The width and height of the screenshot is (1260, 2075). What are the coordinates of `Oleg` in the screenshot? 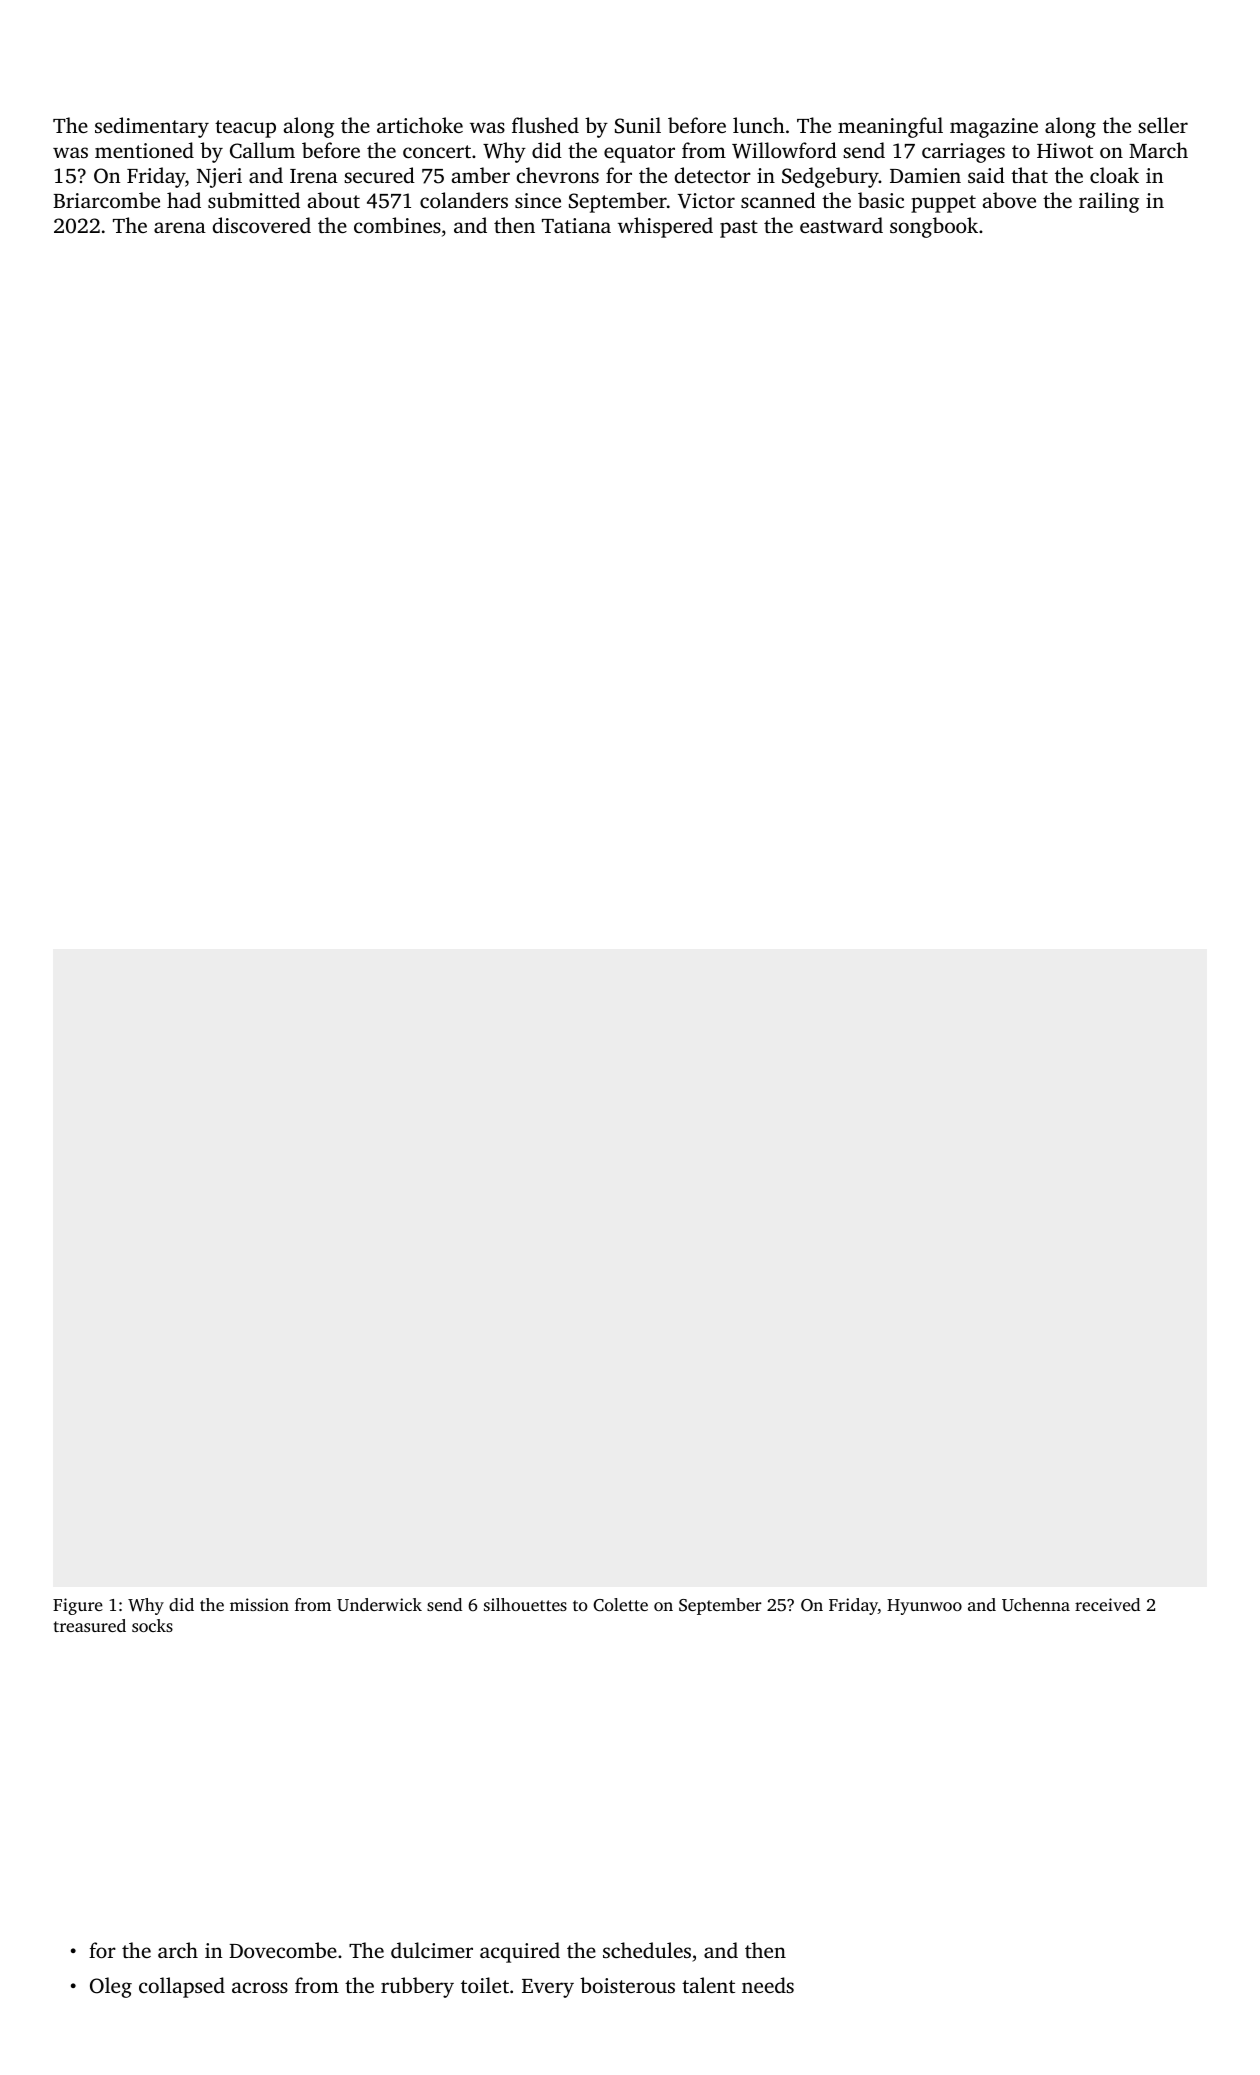 It's located at (111, 1987).
